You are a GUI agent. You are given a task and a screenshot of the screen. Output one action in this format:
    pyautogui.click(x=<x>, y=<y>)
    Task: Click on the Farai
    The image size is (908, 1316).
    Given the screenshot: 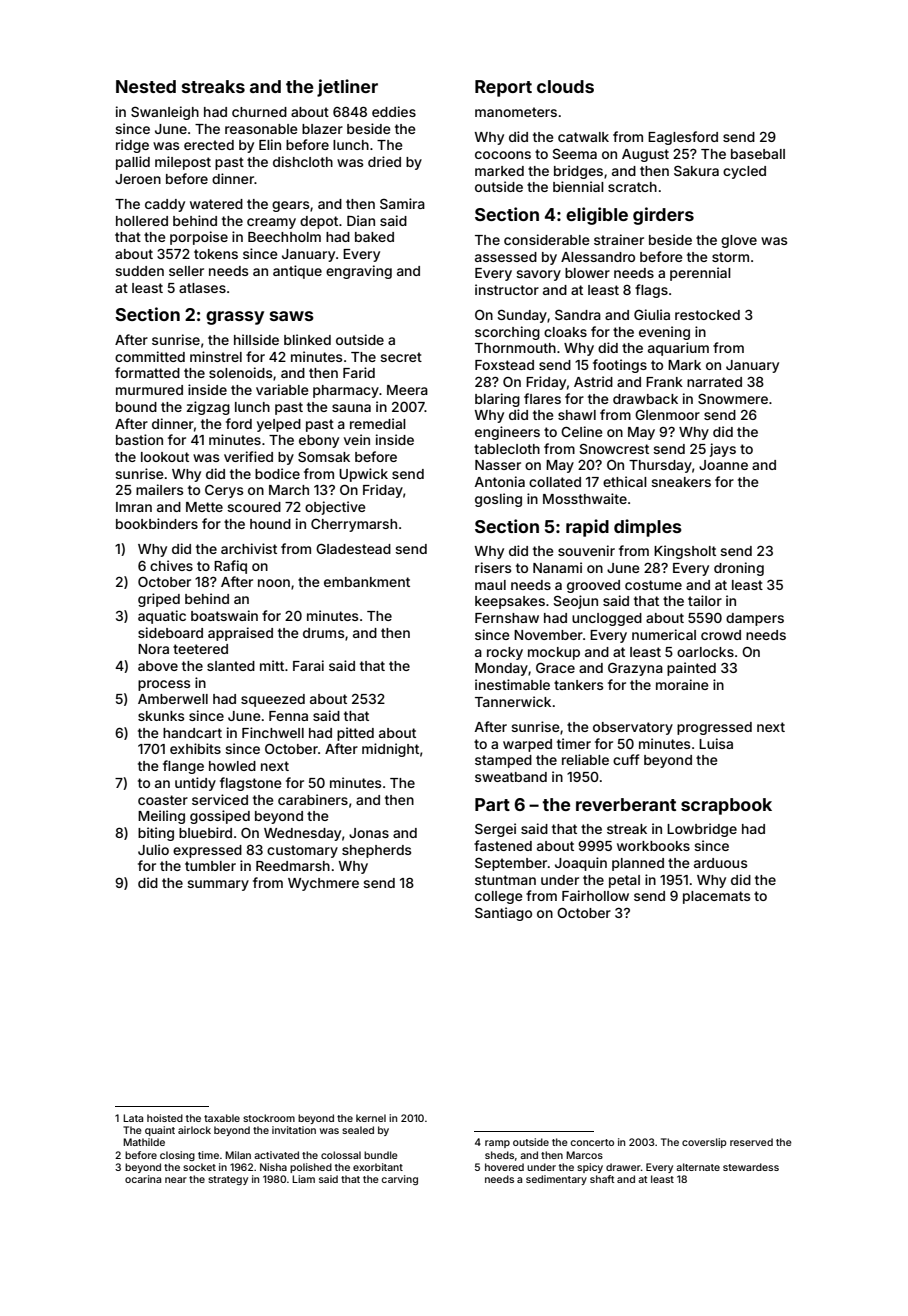 What is the action you would take?
    pyautogui.click(x=308, y=665)
